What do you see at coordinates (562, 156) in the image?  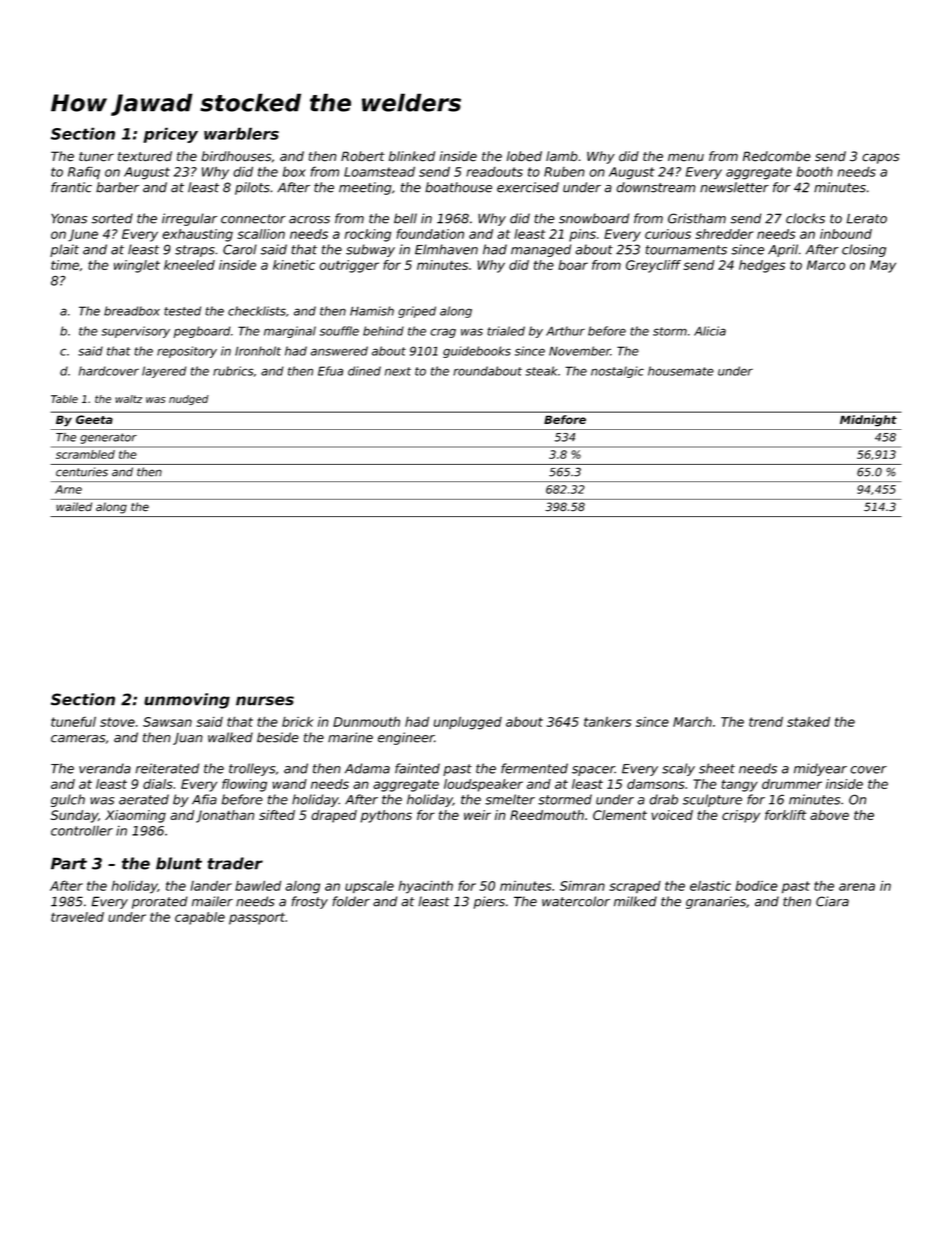 I see `lamb` at bounding box center [562, 156].
